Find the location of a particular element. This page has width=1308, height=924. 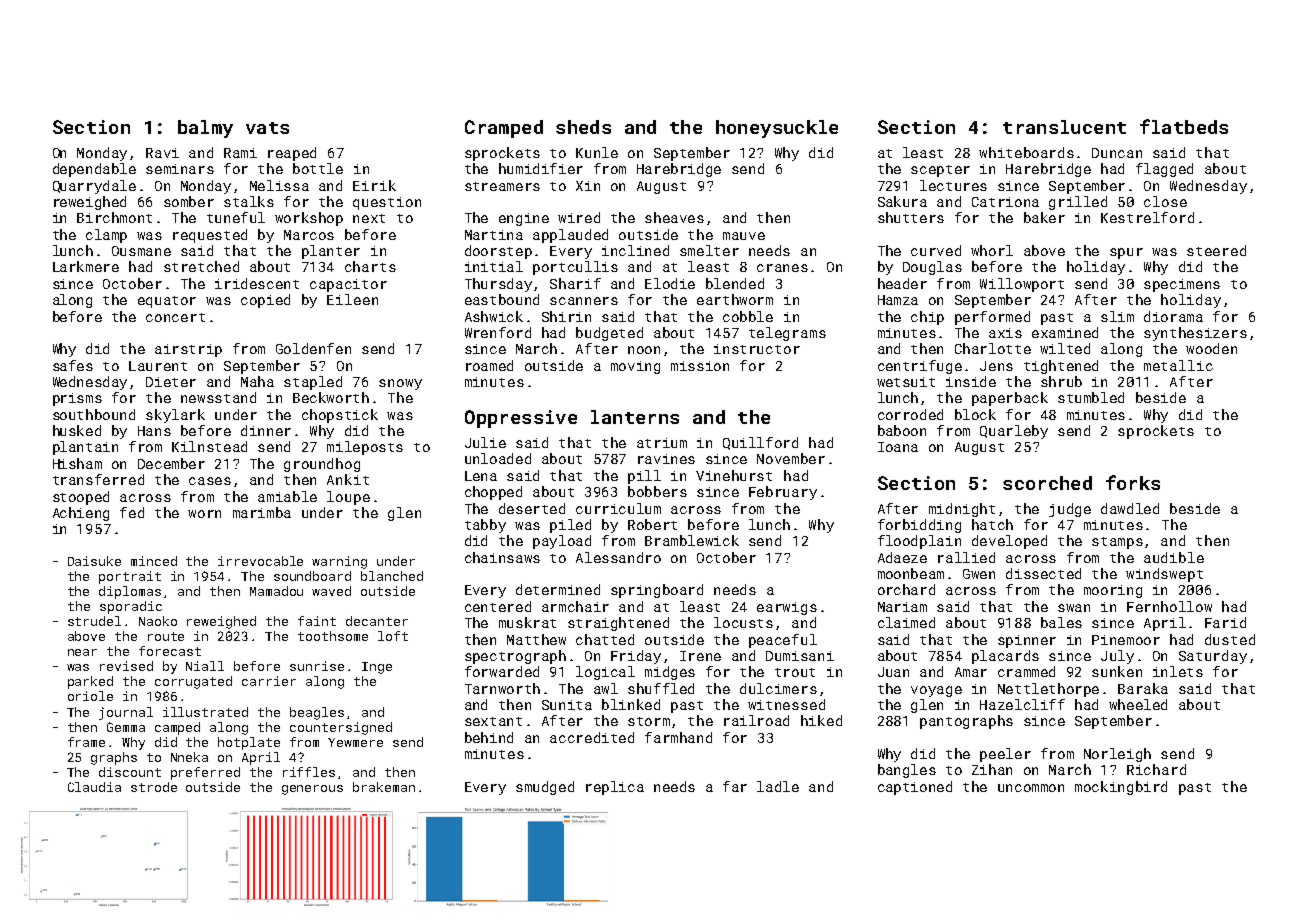

balmy is located at coordinates (205, 129).
